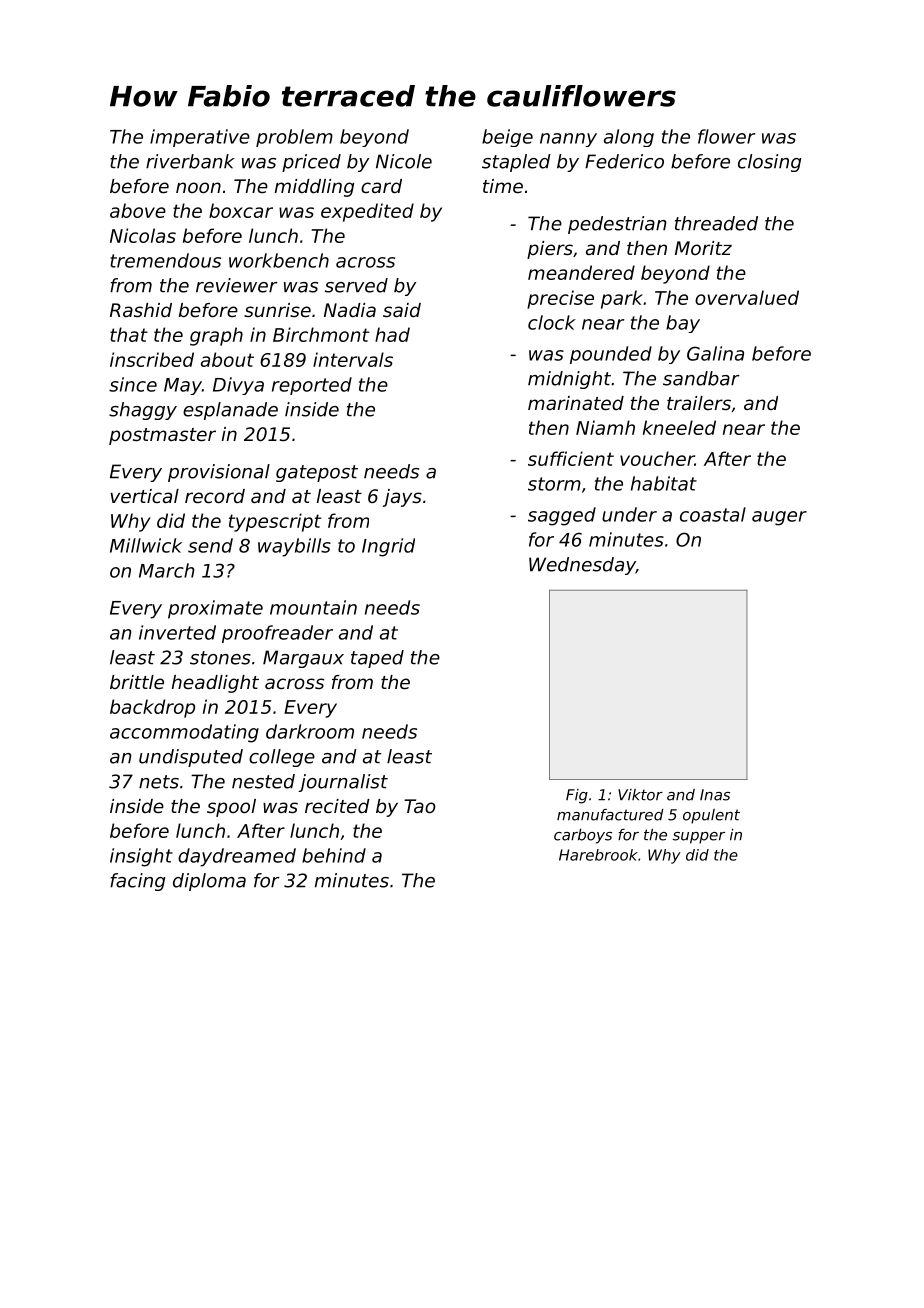 The width and height of the image is (924, 1308). What do you see at coordinates (337, 806) in the image?
I see `recited` at bounding box center [337, 806].
